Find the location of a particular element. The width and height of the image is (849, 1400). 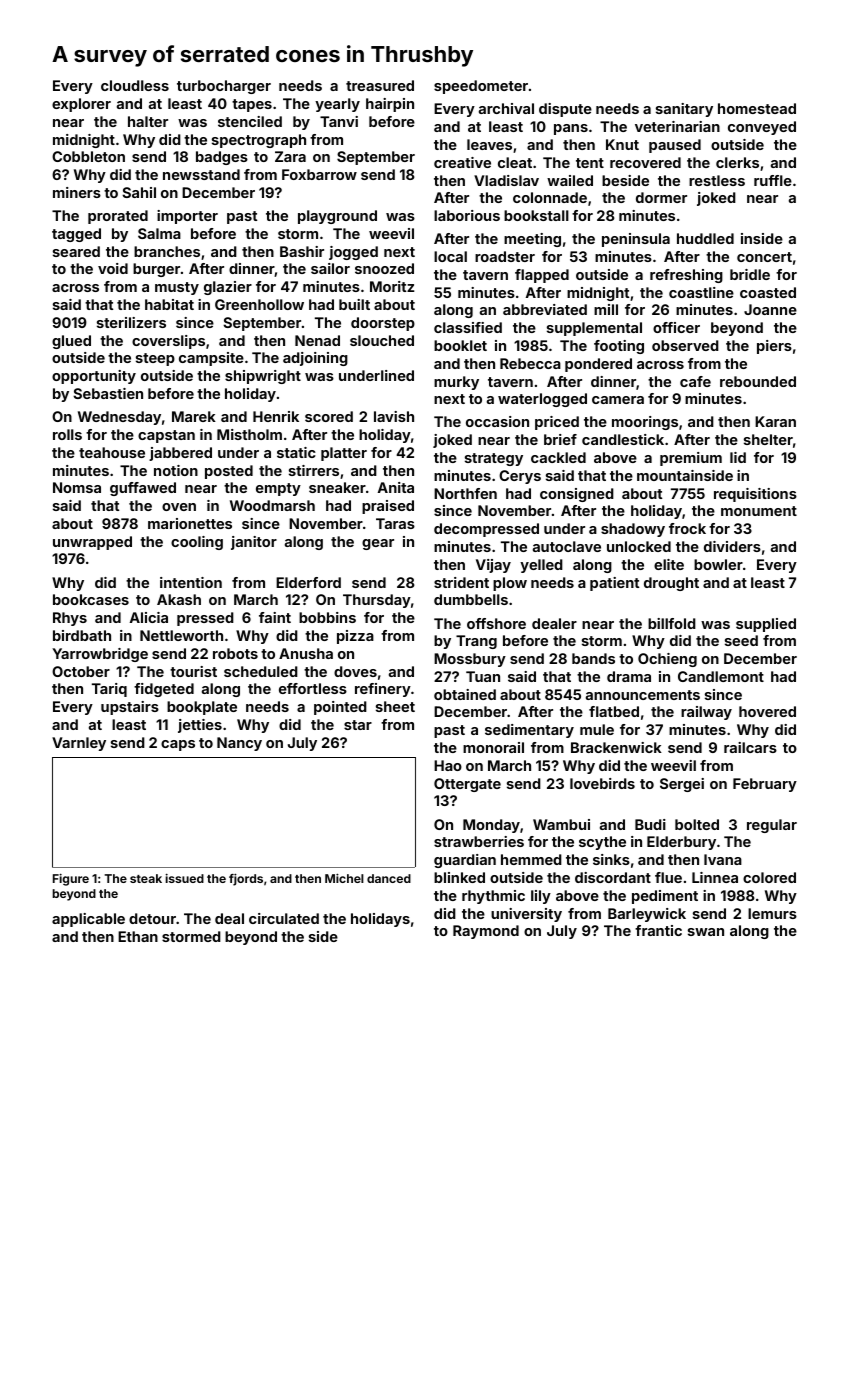

Taras is located at coordinates (395, 523).
